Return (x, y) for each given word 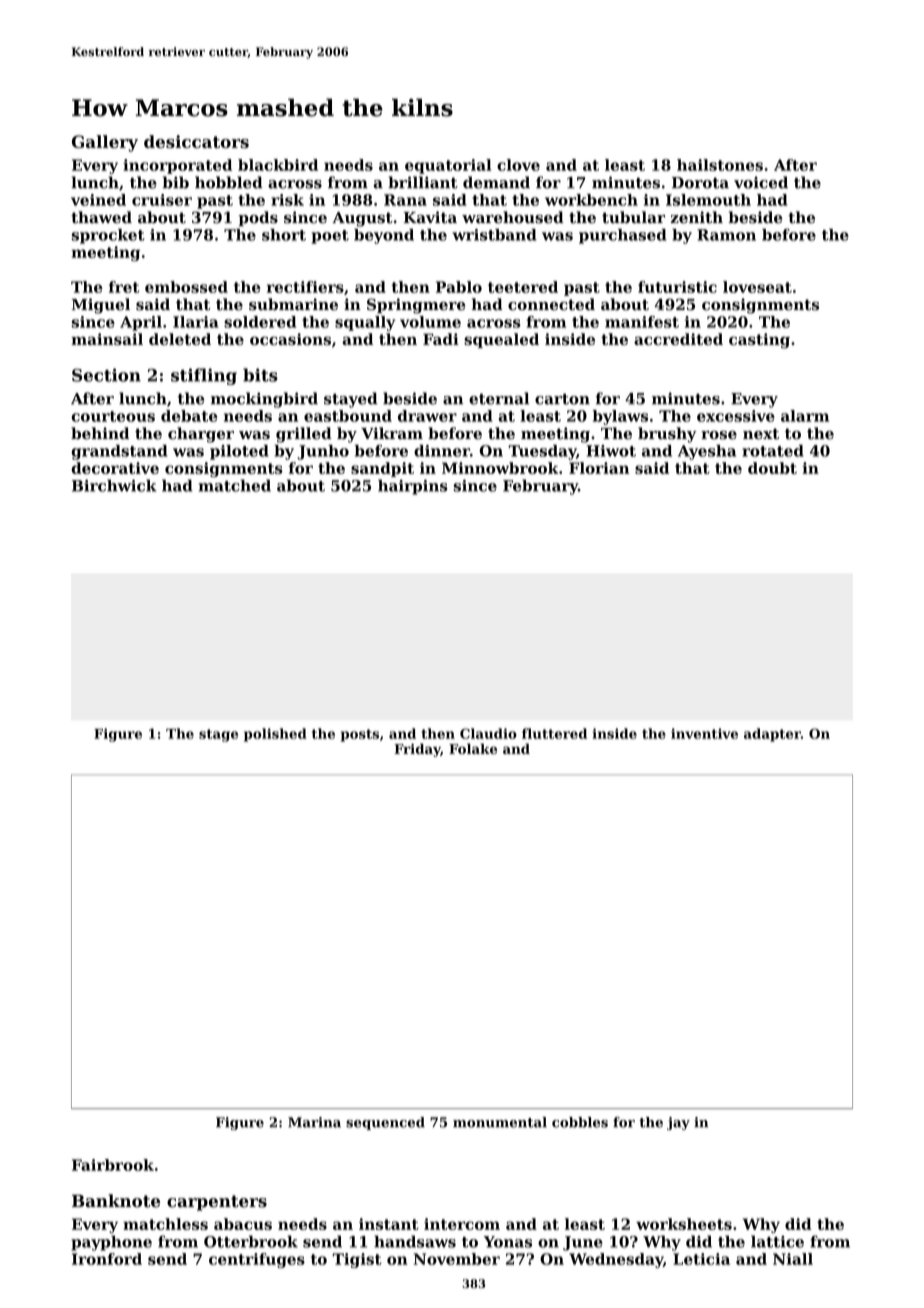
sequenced (385, 1123)
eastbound (348, 416)
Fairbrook (113, 1165)
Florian (599, 468)
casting (759, 341)
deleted (180, 339)
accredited (678, 339)
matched (235, 485)
